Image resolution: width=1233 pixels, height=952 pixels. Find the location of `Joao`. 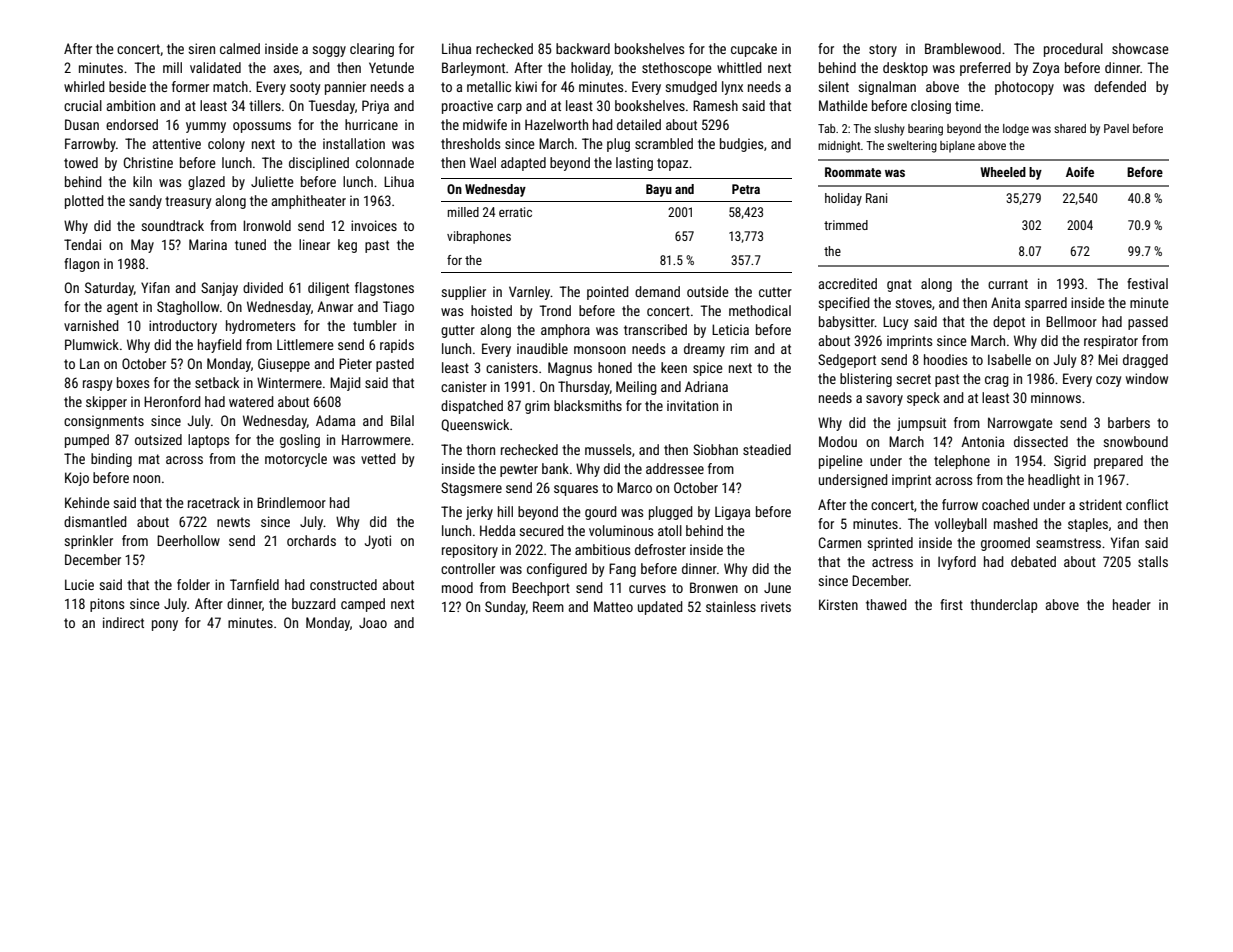

Joao is located at coordinates (373, 622).
